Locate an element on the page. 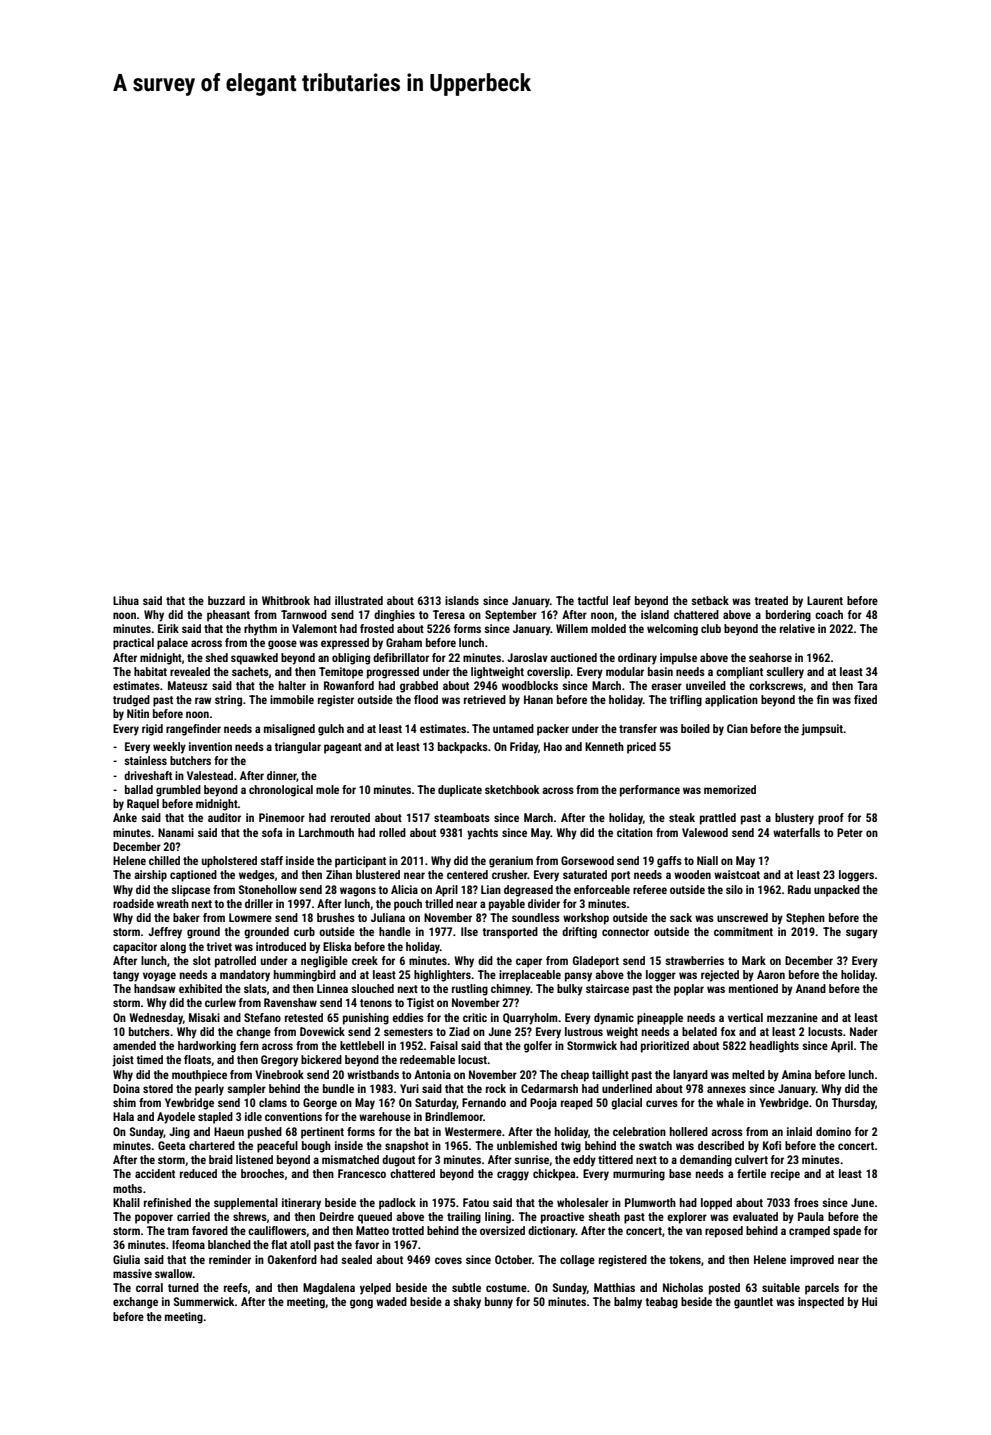 This image has height=1435, width=991. gauntlet is located at coordinates (753, 1303).
